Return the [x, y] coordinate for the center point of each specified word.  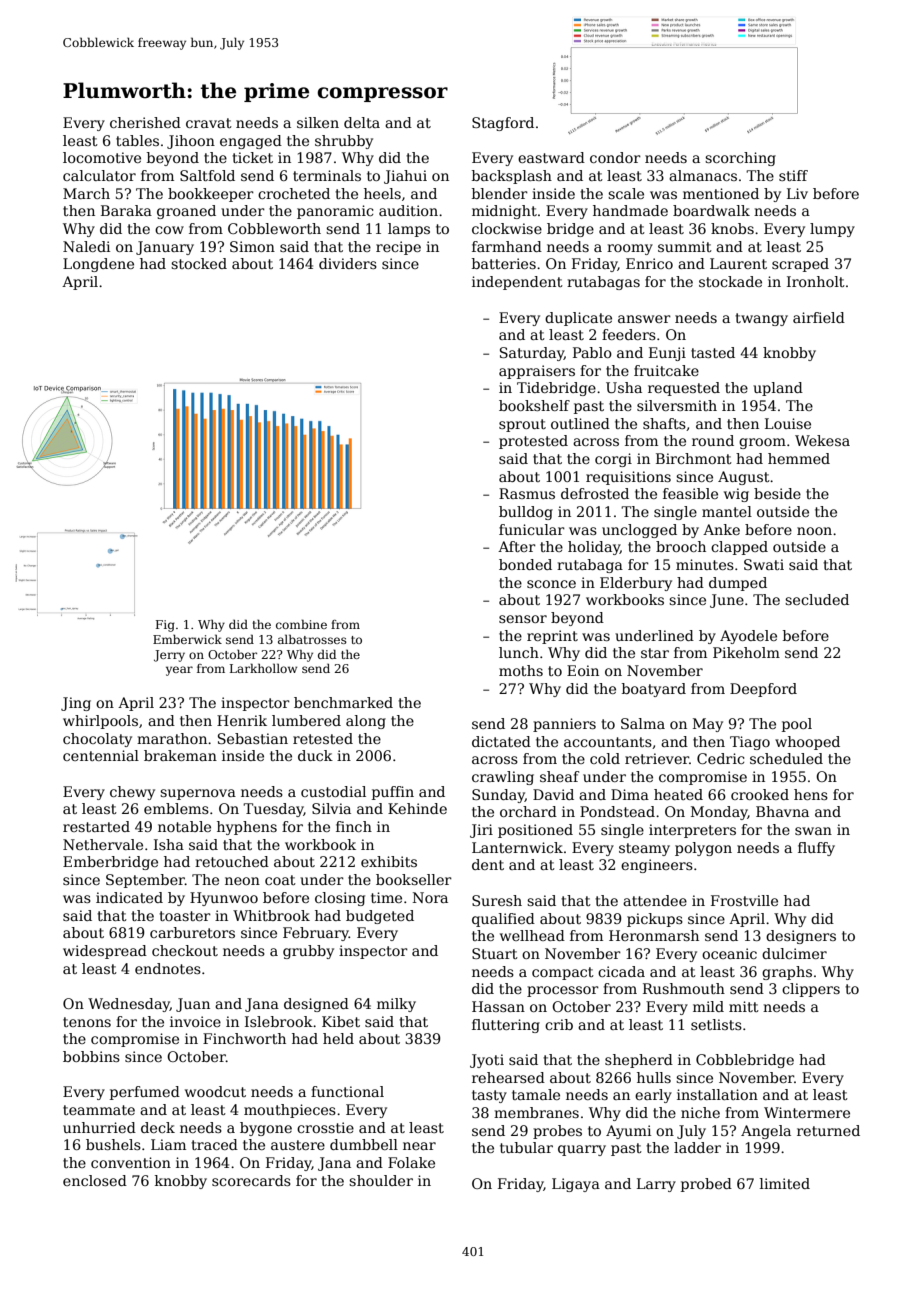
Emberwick [187, 639]
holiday [594, 548]
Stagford [503, 124]
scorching [740, 159]
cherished [145, 122]
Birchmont [694, 458]
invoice [195, 1021]
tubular [526, 1147]
